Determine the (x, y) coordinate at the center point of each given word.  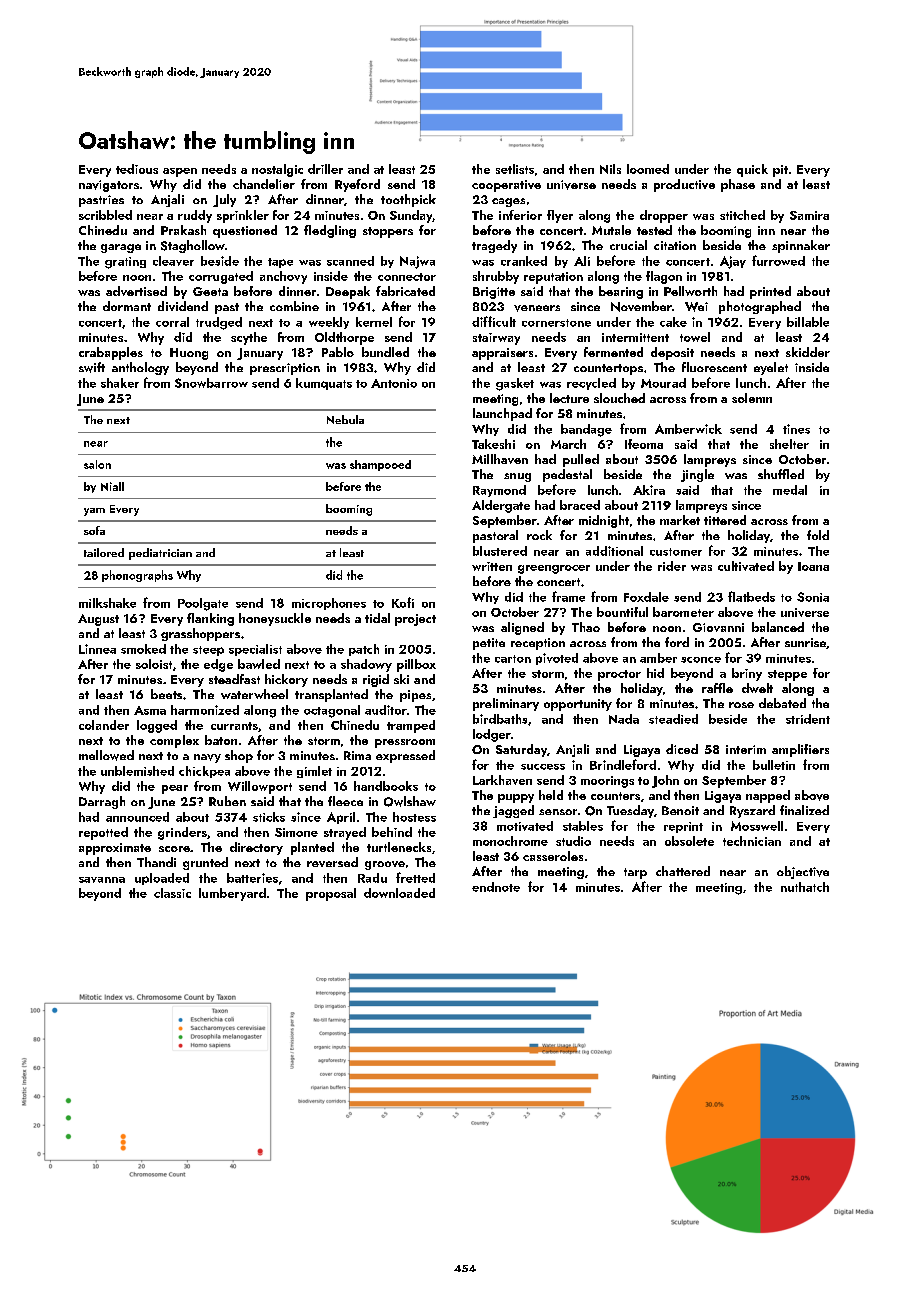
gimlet (314, 772)
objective (803, 872)
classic (172, 893)
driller (325, 169)
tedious (137, 169)
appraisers (502, 354)
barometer (683, 612)
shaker (120, 383)
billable (808, 322)
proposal (331, 894)
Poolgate (203, 604)
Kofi (403, 602)
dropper (664, 216)
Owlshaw (410, 801)
